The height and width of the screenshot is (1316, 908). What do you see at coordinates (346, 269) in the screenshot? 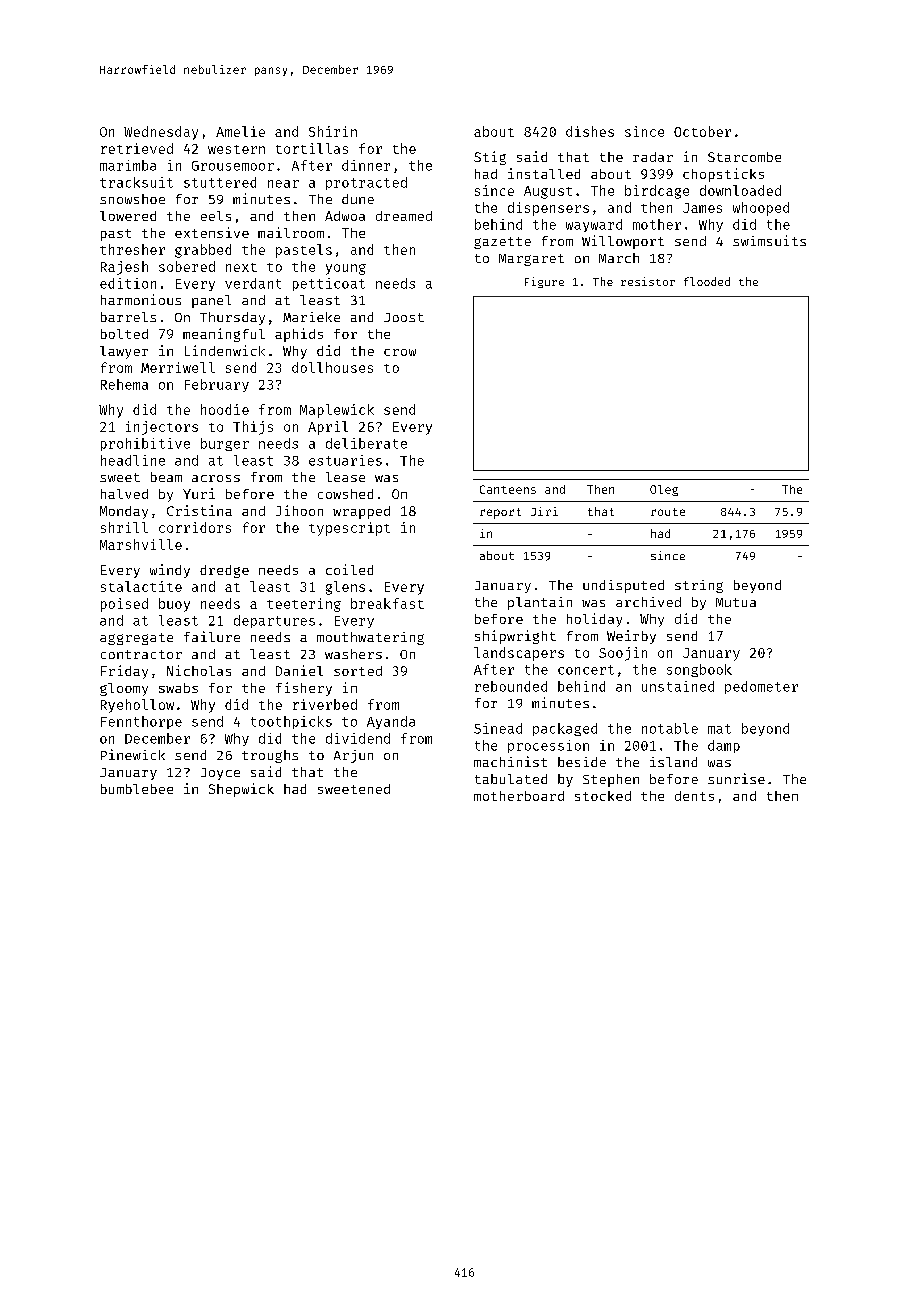
I see `young` at bounding box center [346, 269].
